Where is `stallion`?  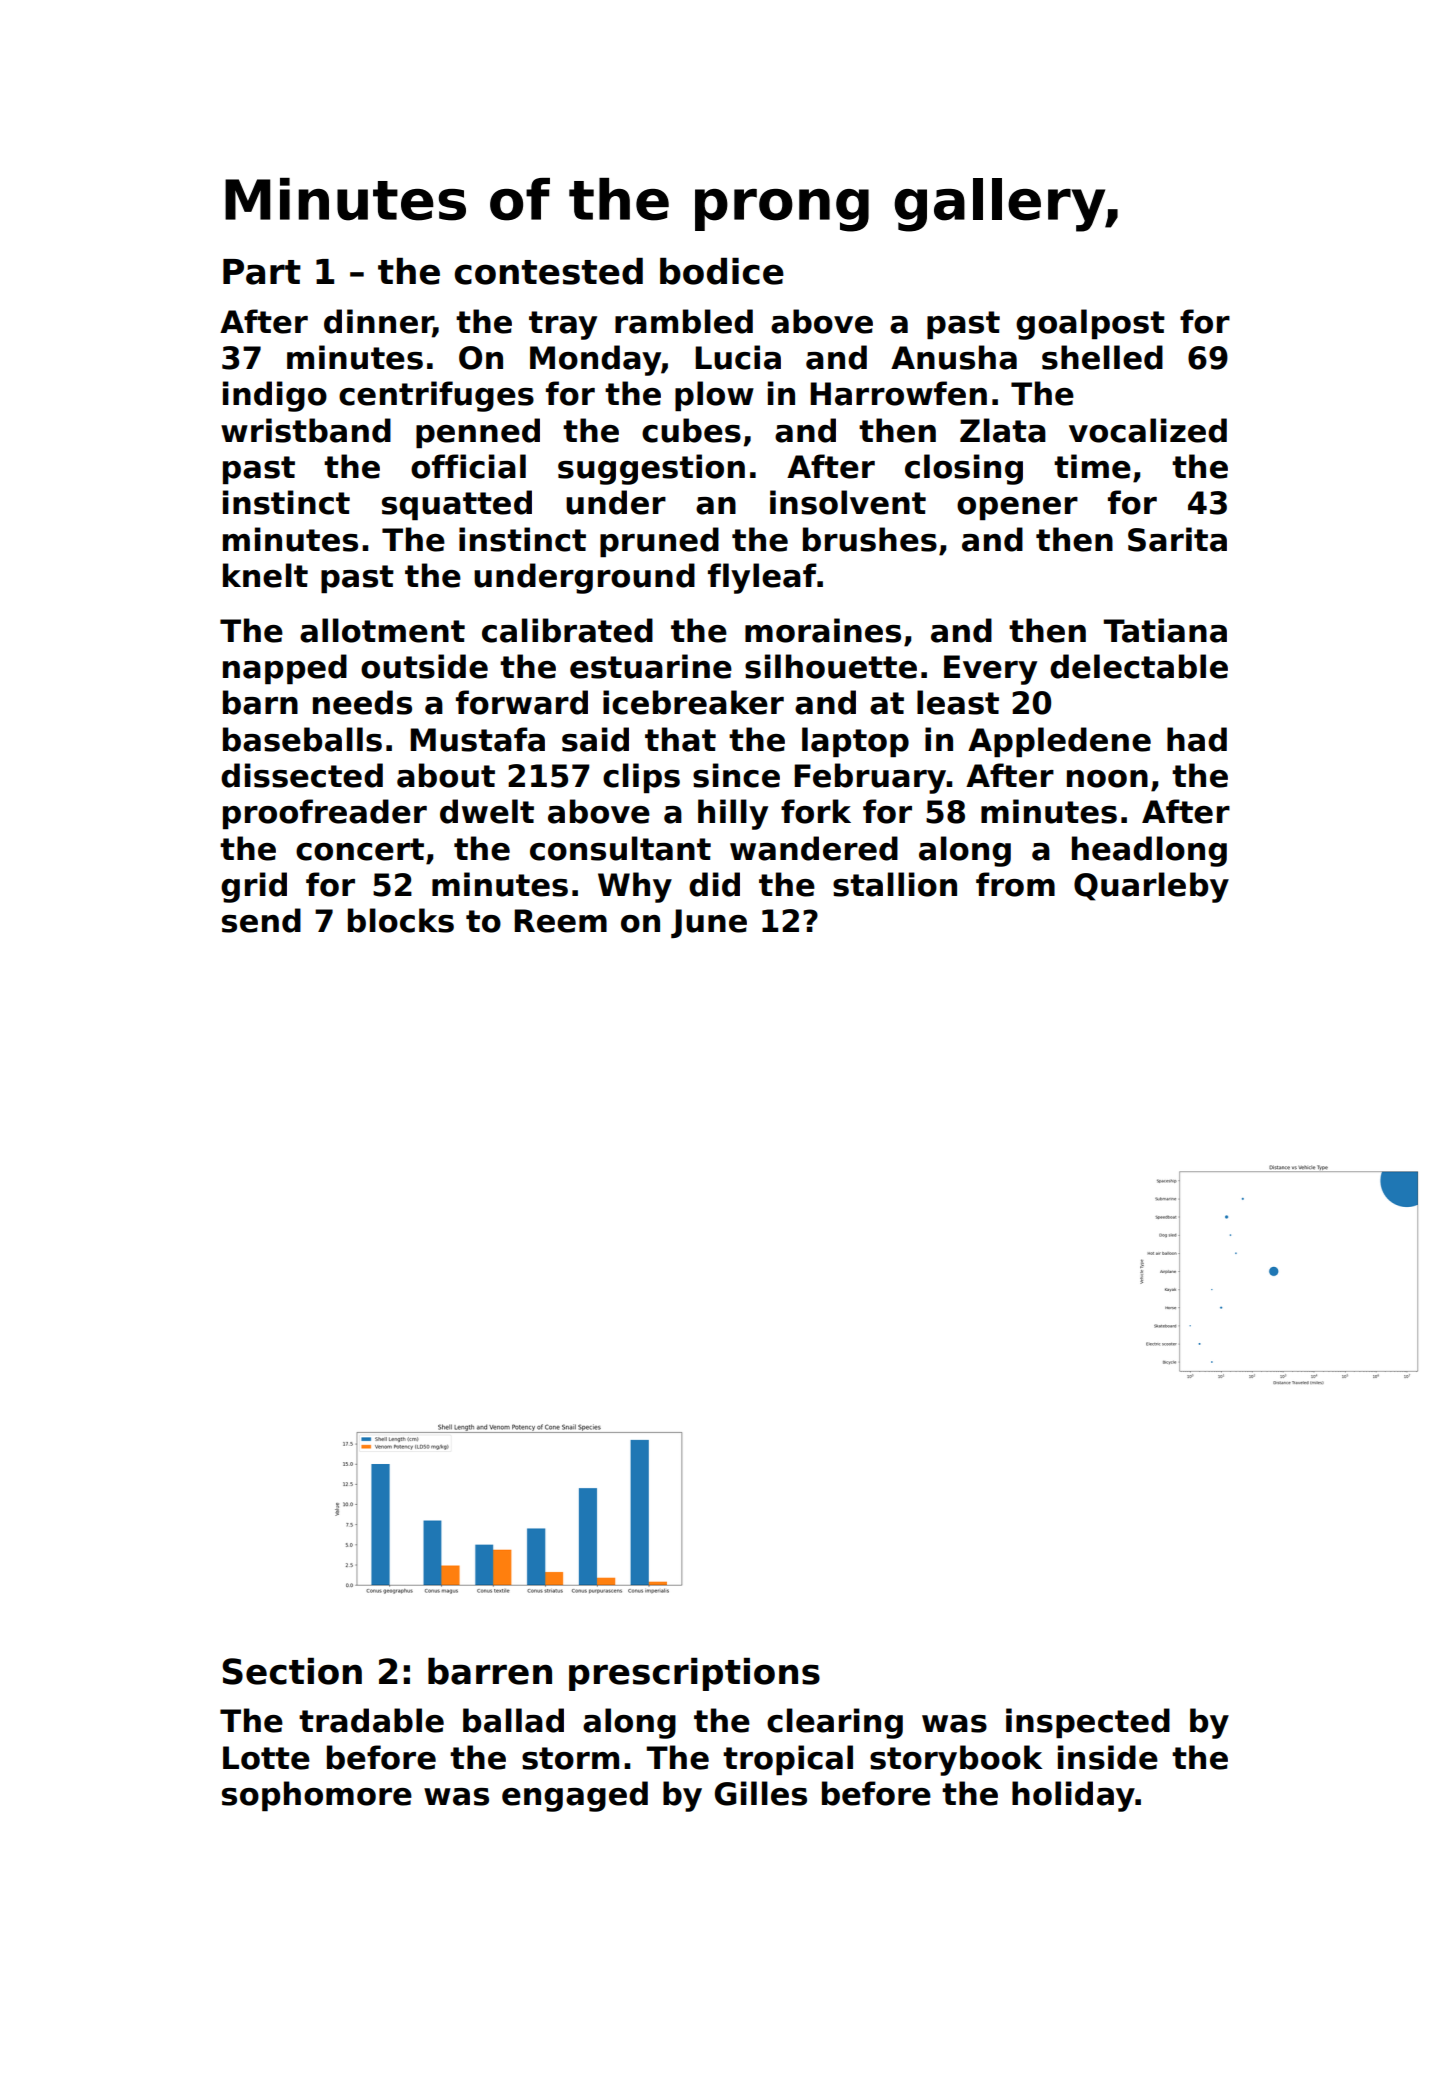 stallion is located at coordinates (895, 884).
